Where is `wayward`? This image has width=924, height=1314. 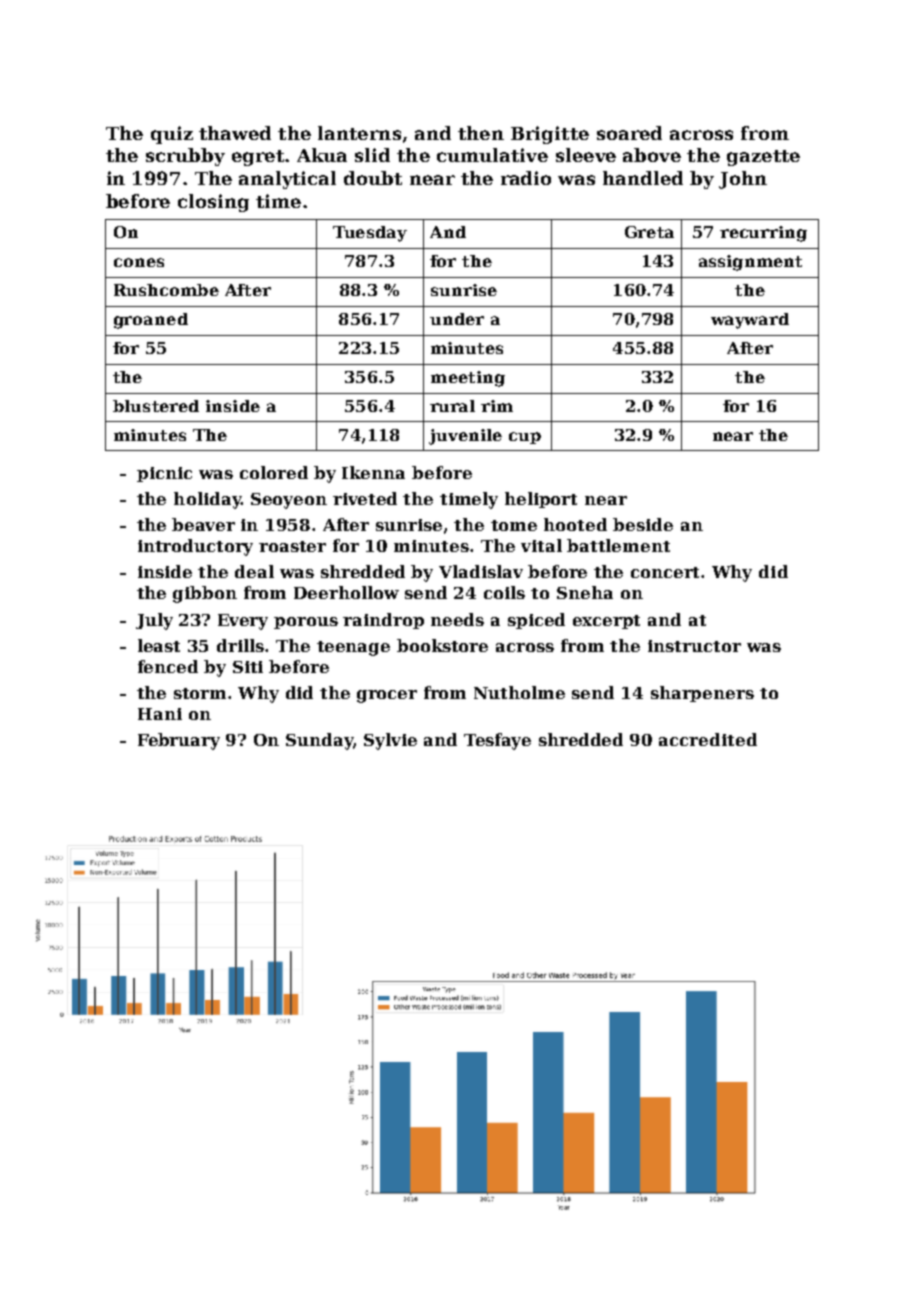
wayward is located at coordinates (750, 321).
